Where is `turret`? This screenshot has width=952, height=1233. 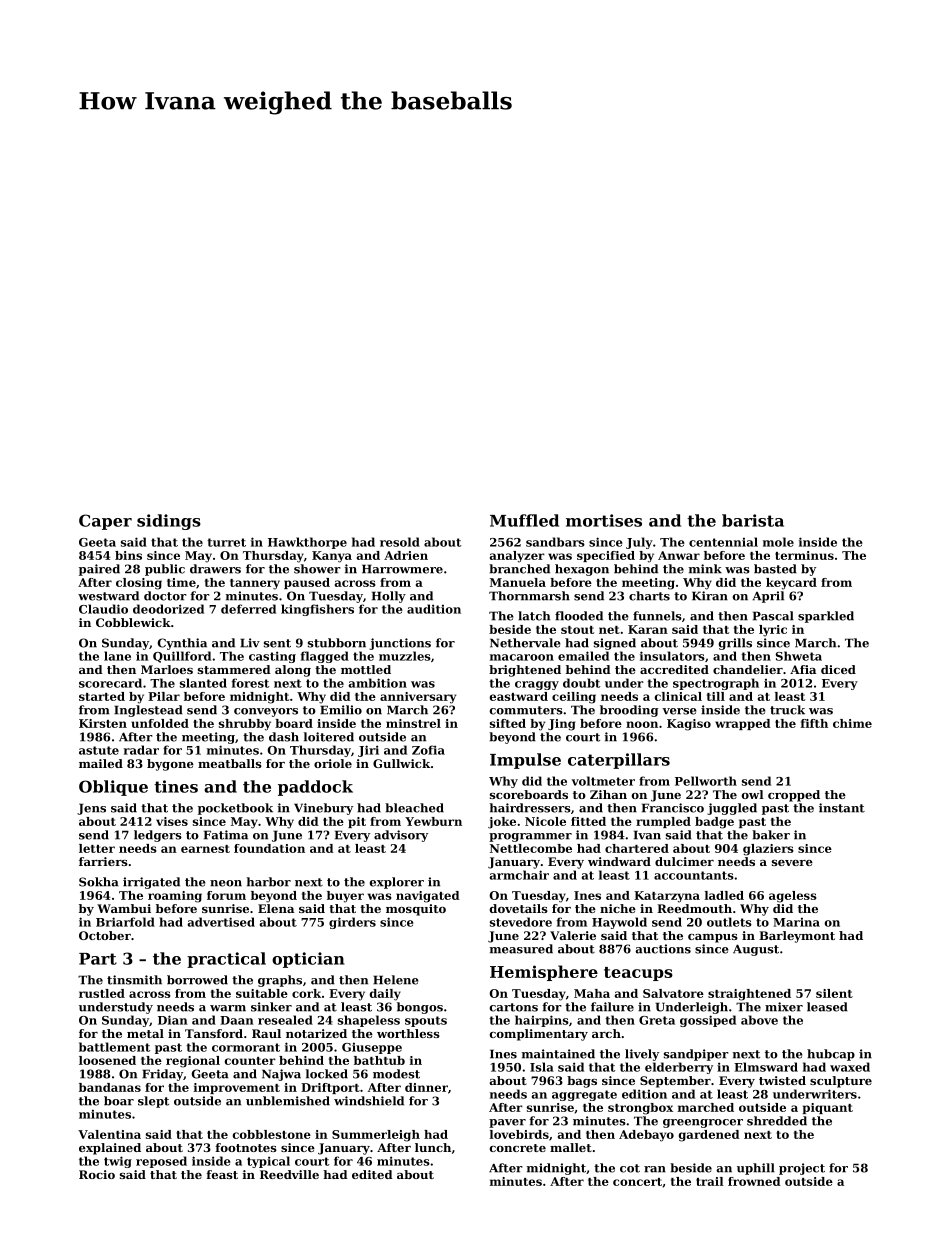
turret is located at coordinates (226, 542).
